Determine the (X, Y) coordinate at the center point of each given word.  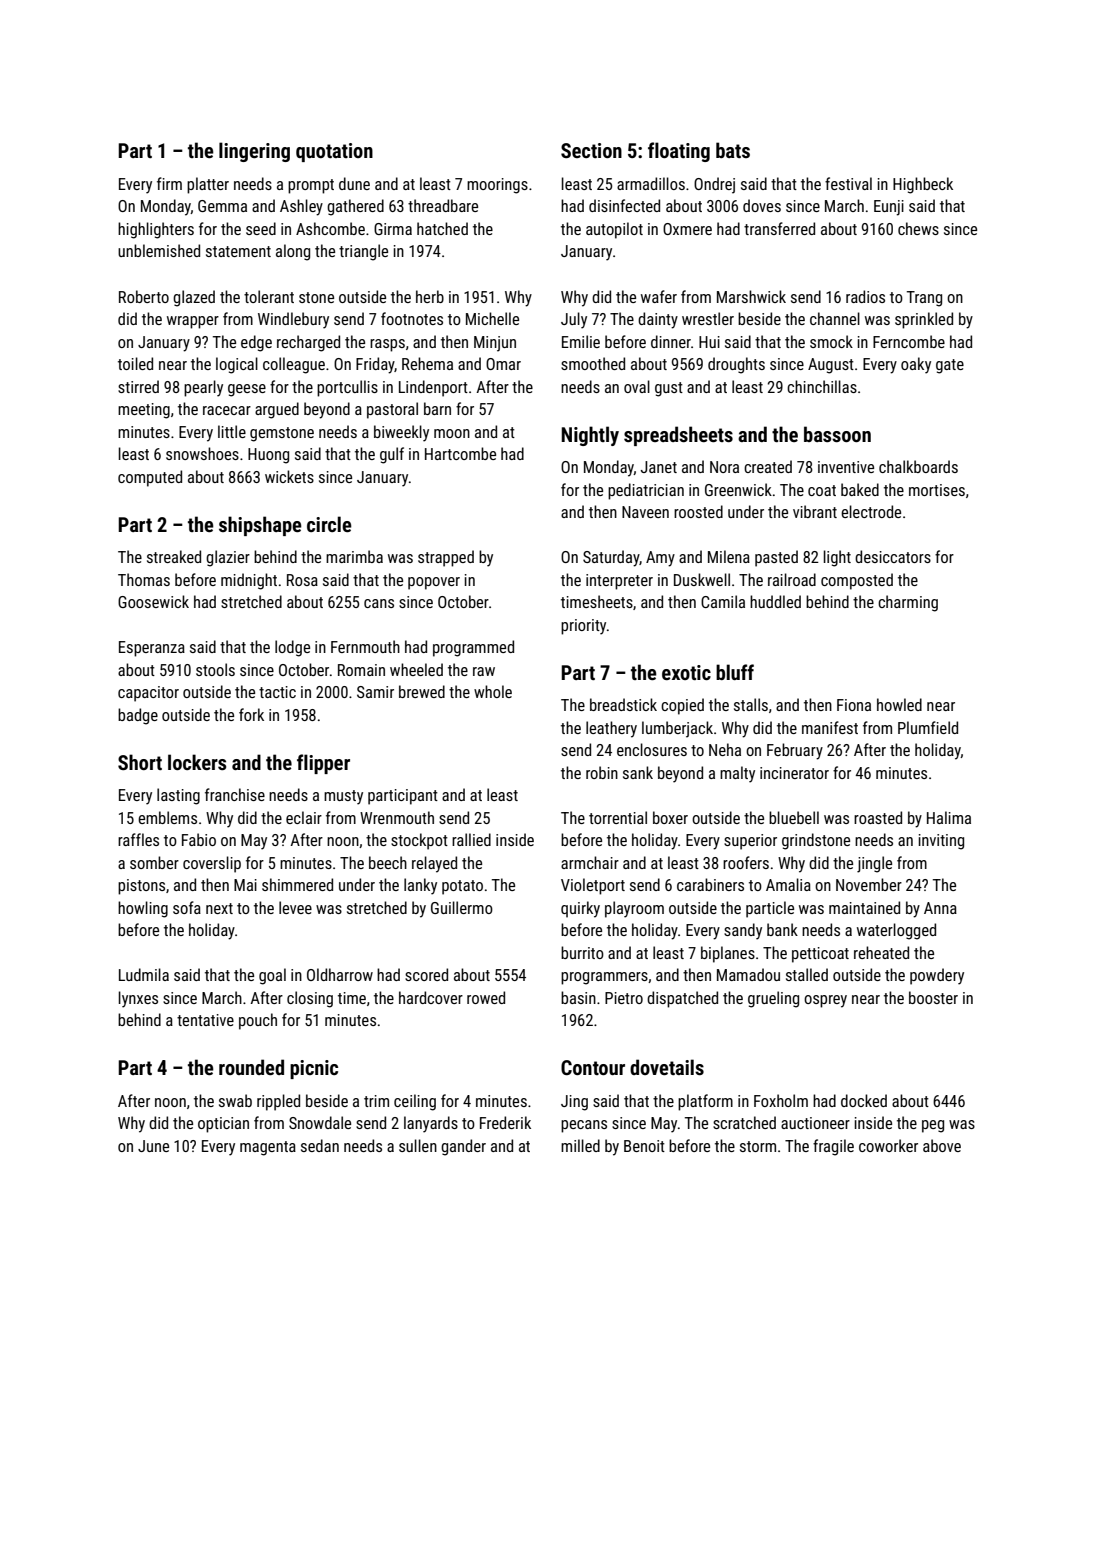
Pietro (624, 998)
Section (591, 150)
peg (933, 1126)
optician (223, 1125)
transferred (779, 228)
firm (169, 183)
